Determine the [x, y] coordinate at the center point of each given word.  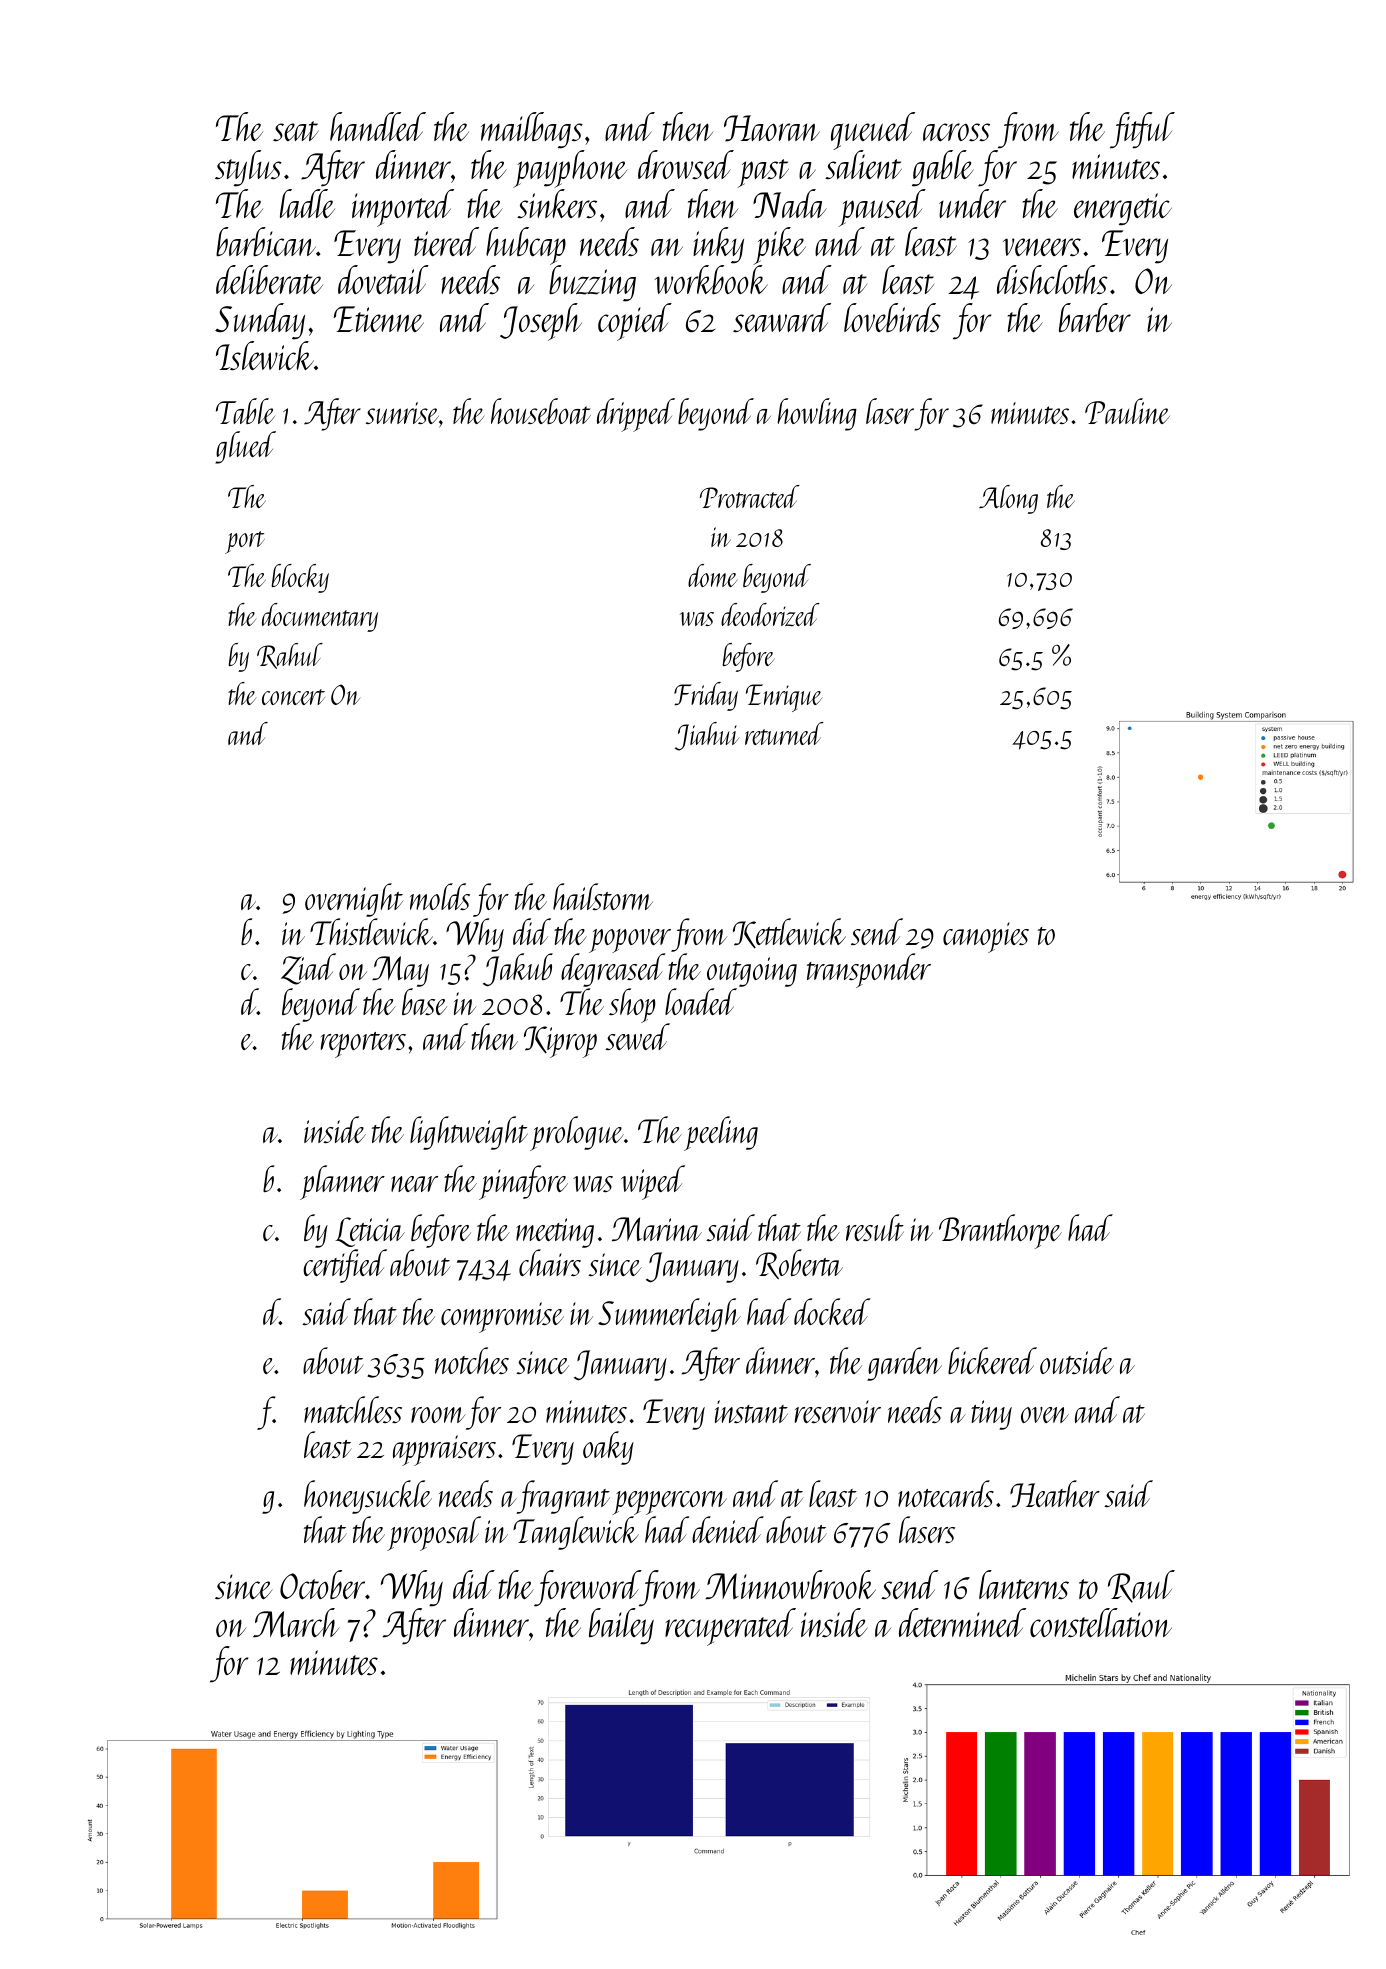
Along [1008, 499]
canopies [986, 937]
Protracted [750, 496]
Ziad [308, 969]
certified [345, 1266]
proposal [434, 1533]
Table [245, 411]
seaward [782, 317]
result [875, 1227]
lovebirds [892, 317]
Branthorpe [1000, 1231]
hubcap [526, 246]
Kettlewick [789, 933]
